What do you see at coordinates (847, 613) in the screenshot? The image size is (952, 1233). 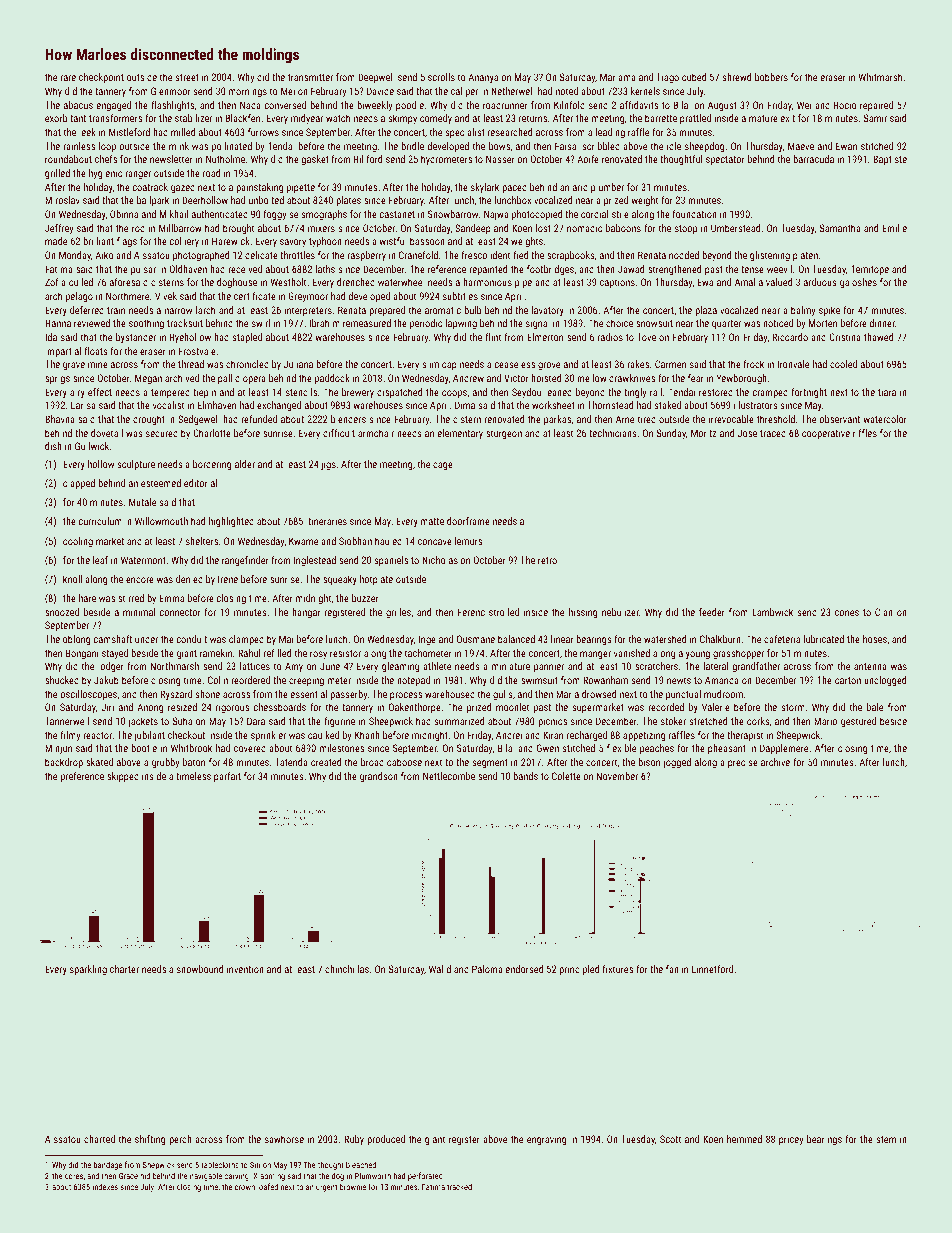 I see `cones` at bounding box center [847, 613].
